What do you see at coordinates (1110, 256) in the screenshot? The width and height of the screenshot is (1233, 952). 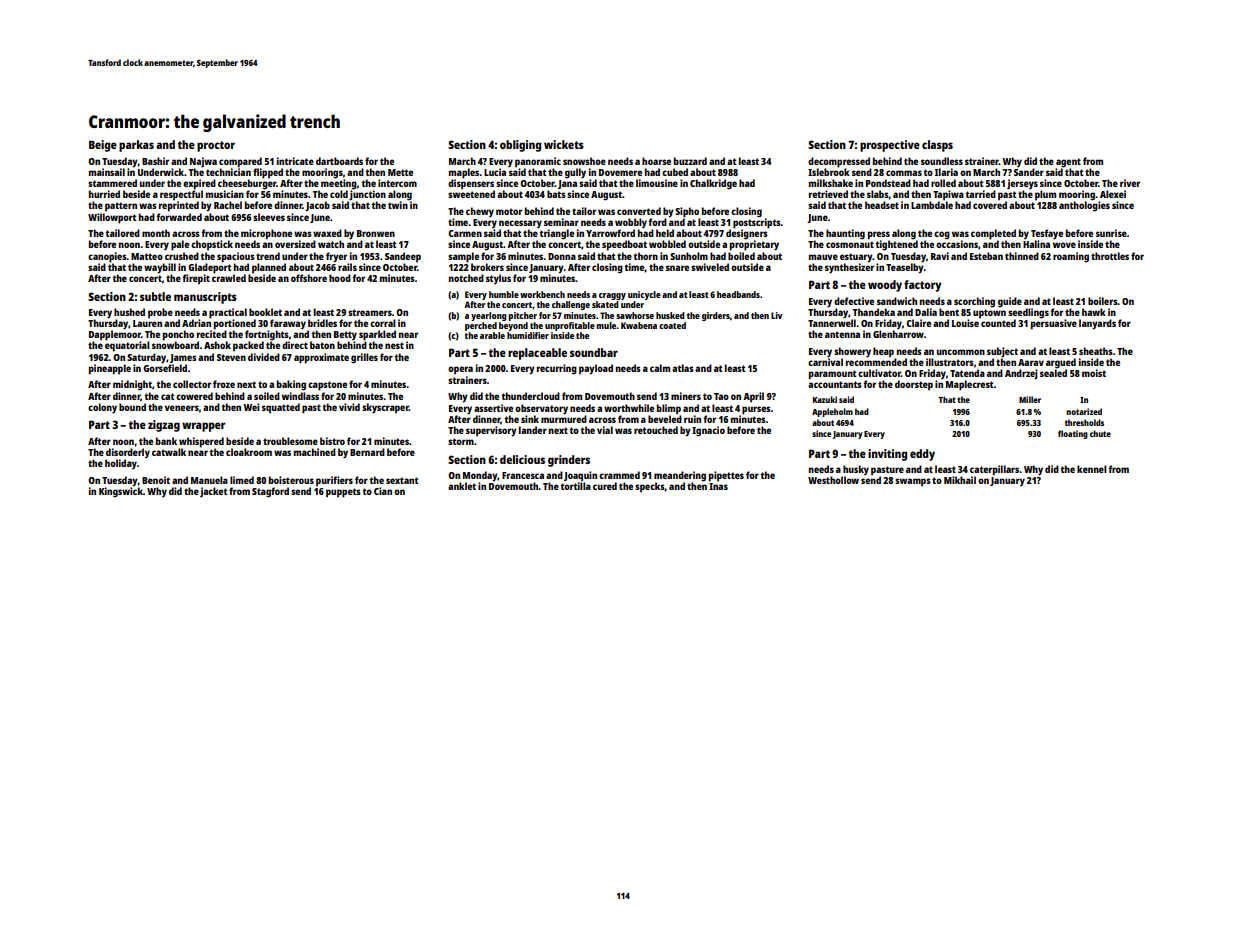 I see `throttles` at bounding box center [1110, 256].
